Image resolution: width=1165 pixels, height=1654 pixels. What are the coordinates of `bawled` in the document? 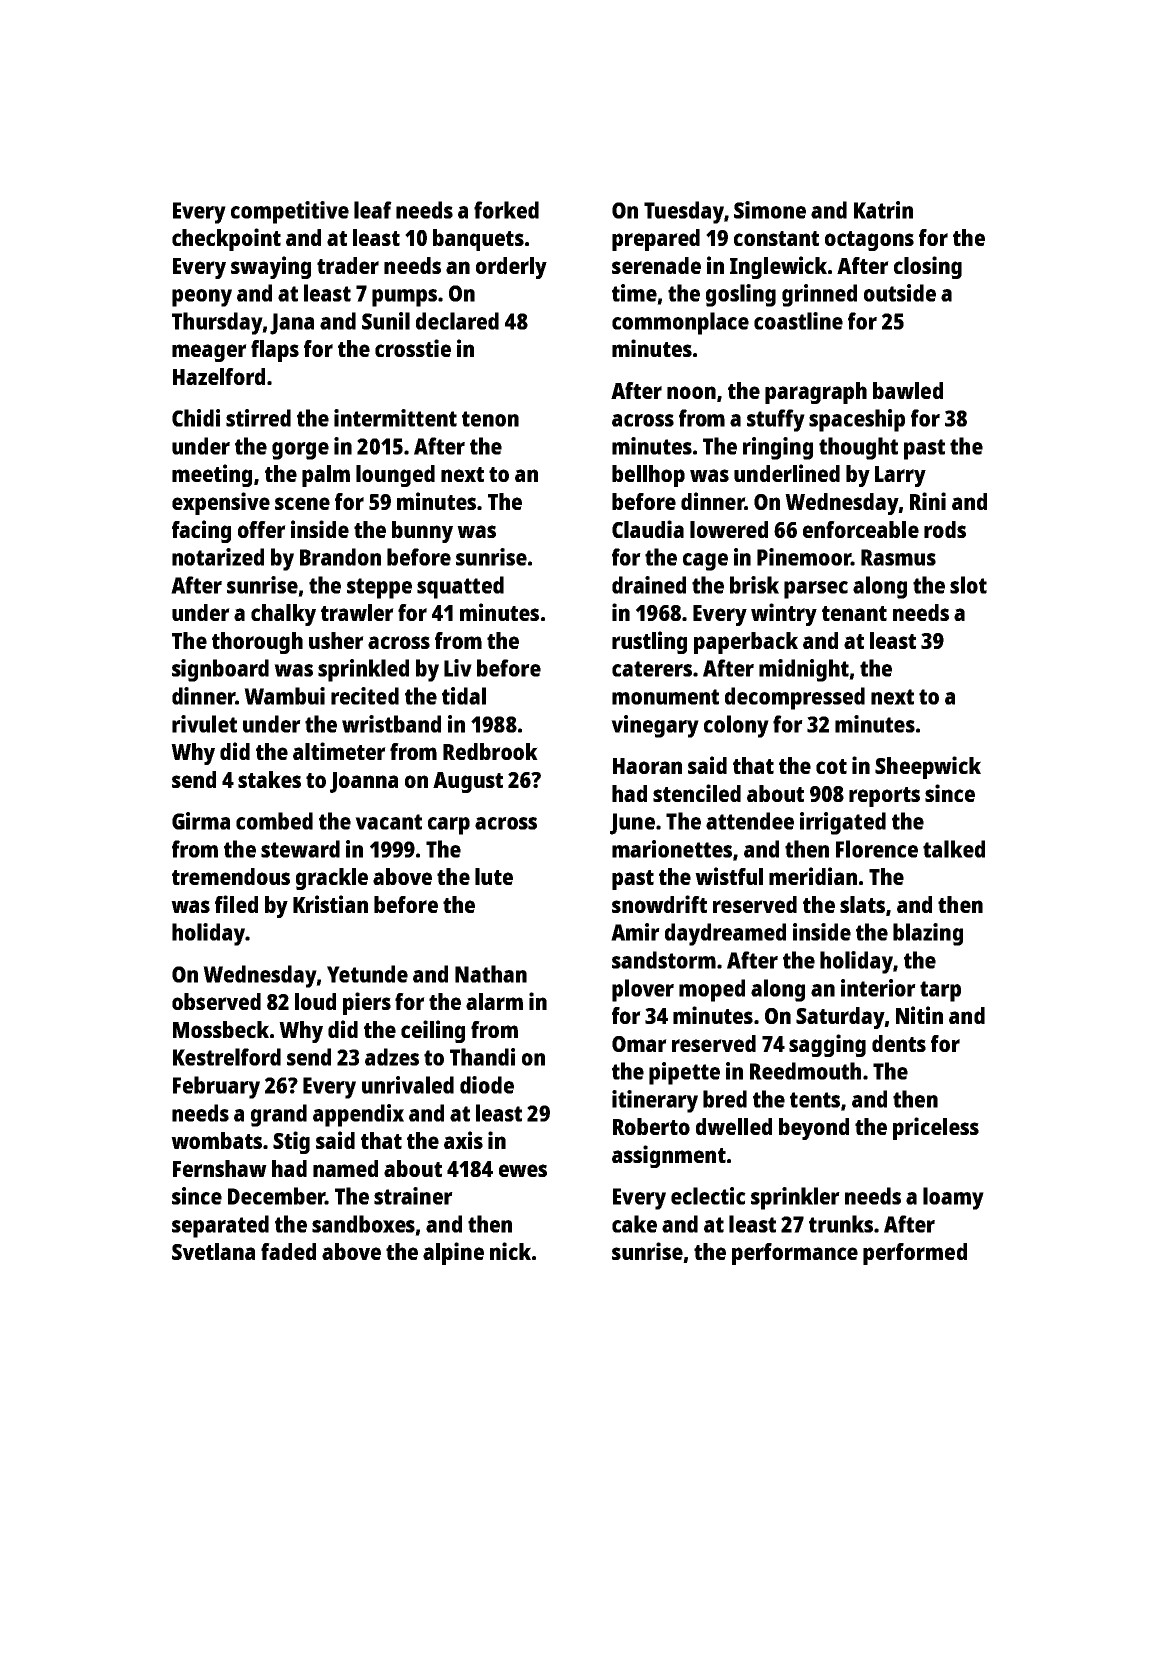 It's located at (908, 390).
